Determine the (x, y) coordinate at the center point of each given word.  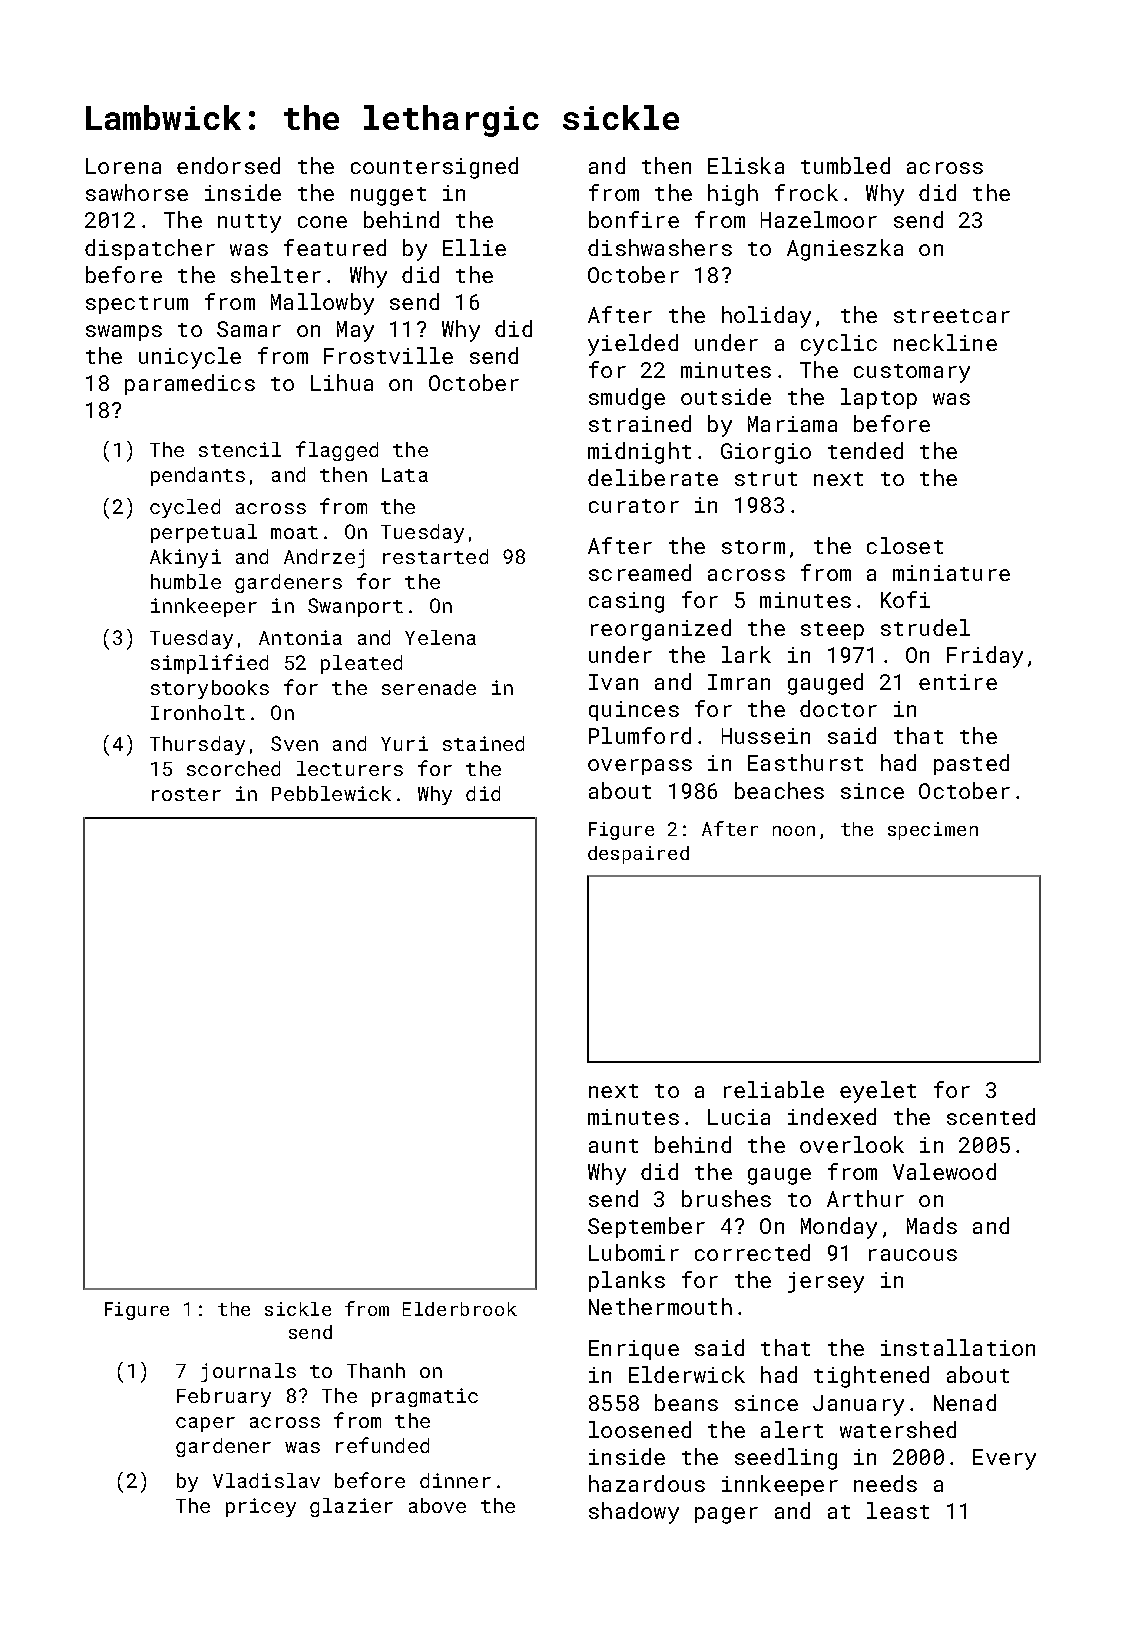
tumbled (845, 165)
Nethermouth (660, 1306)
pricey (261, 1507)
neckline (945, 342)
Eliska (746, 165)
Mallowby (322, 304)
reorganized (661, 630)
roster (186, 794)
